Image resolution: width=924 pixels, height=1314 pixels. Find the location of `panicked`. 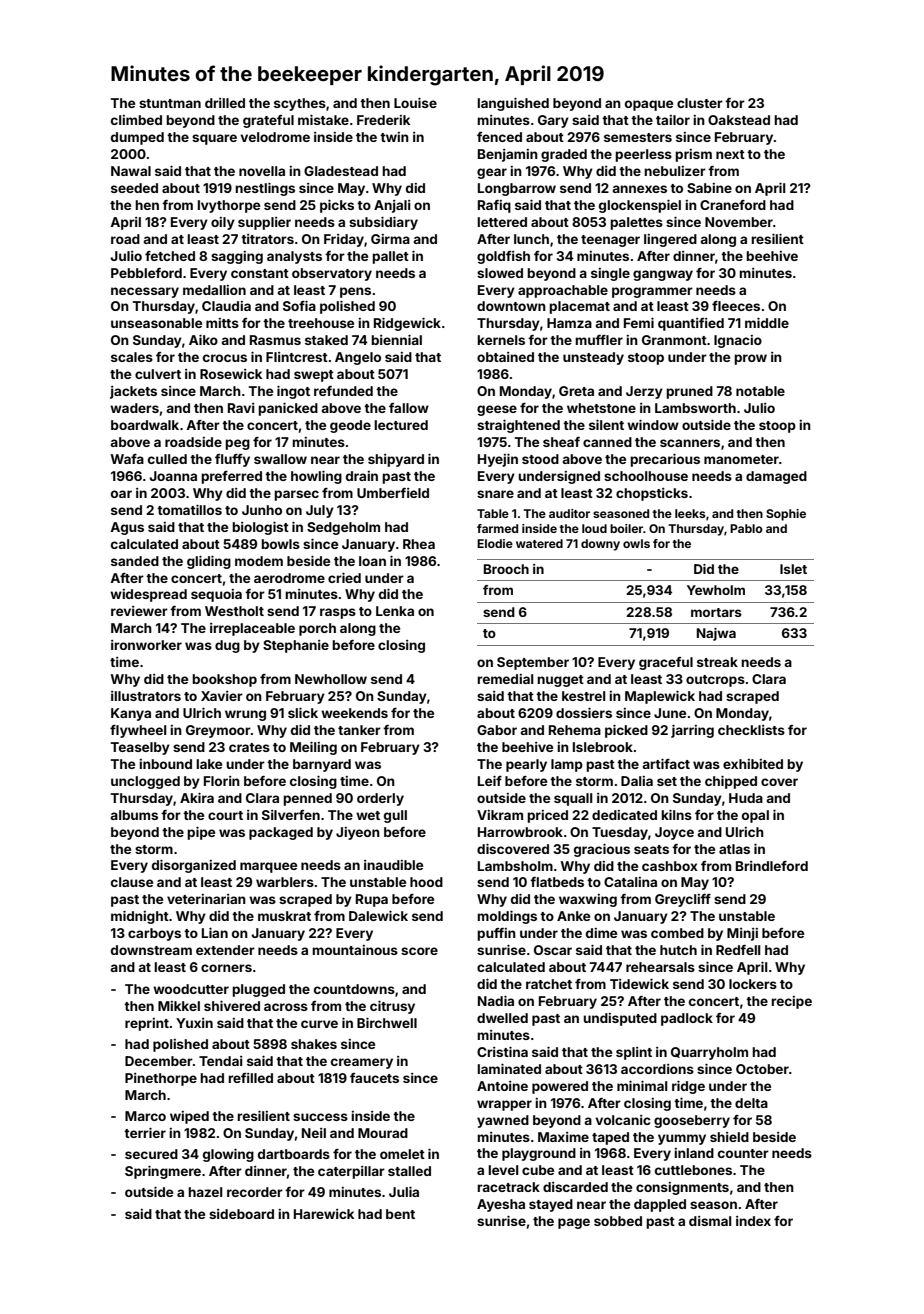

panicked is located at coordinates (288, 409).
